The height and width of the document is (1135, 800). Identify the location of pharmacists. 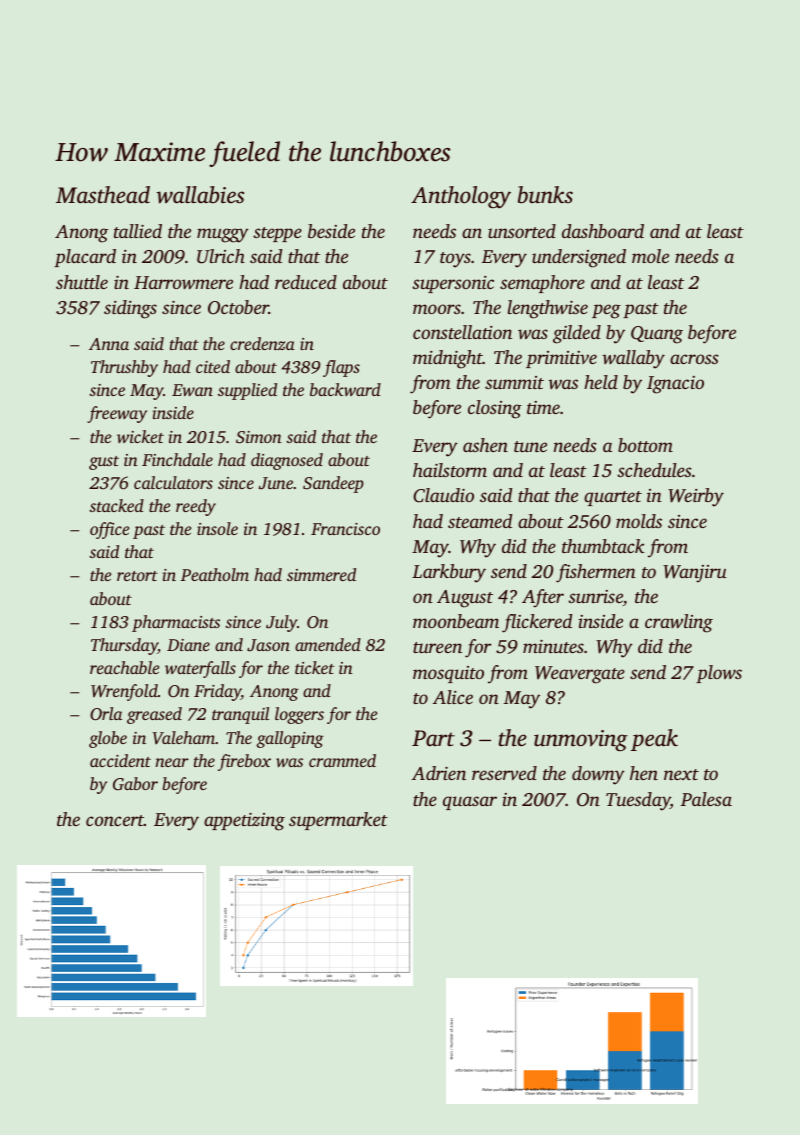
(176, 623).
